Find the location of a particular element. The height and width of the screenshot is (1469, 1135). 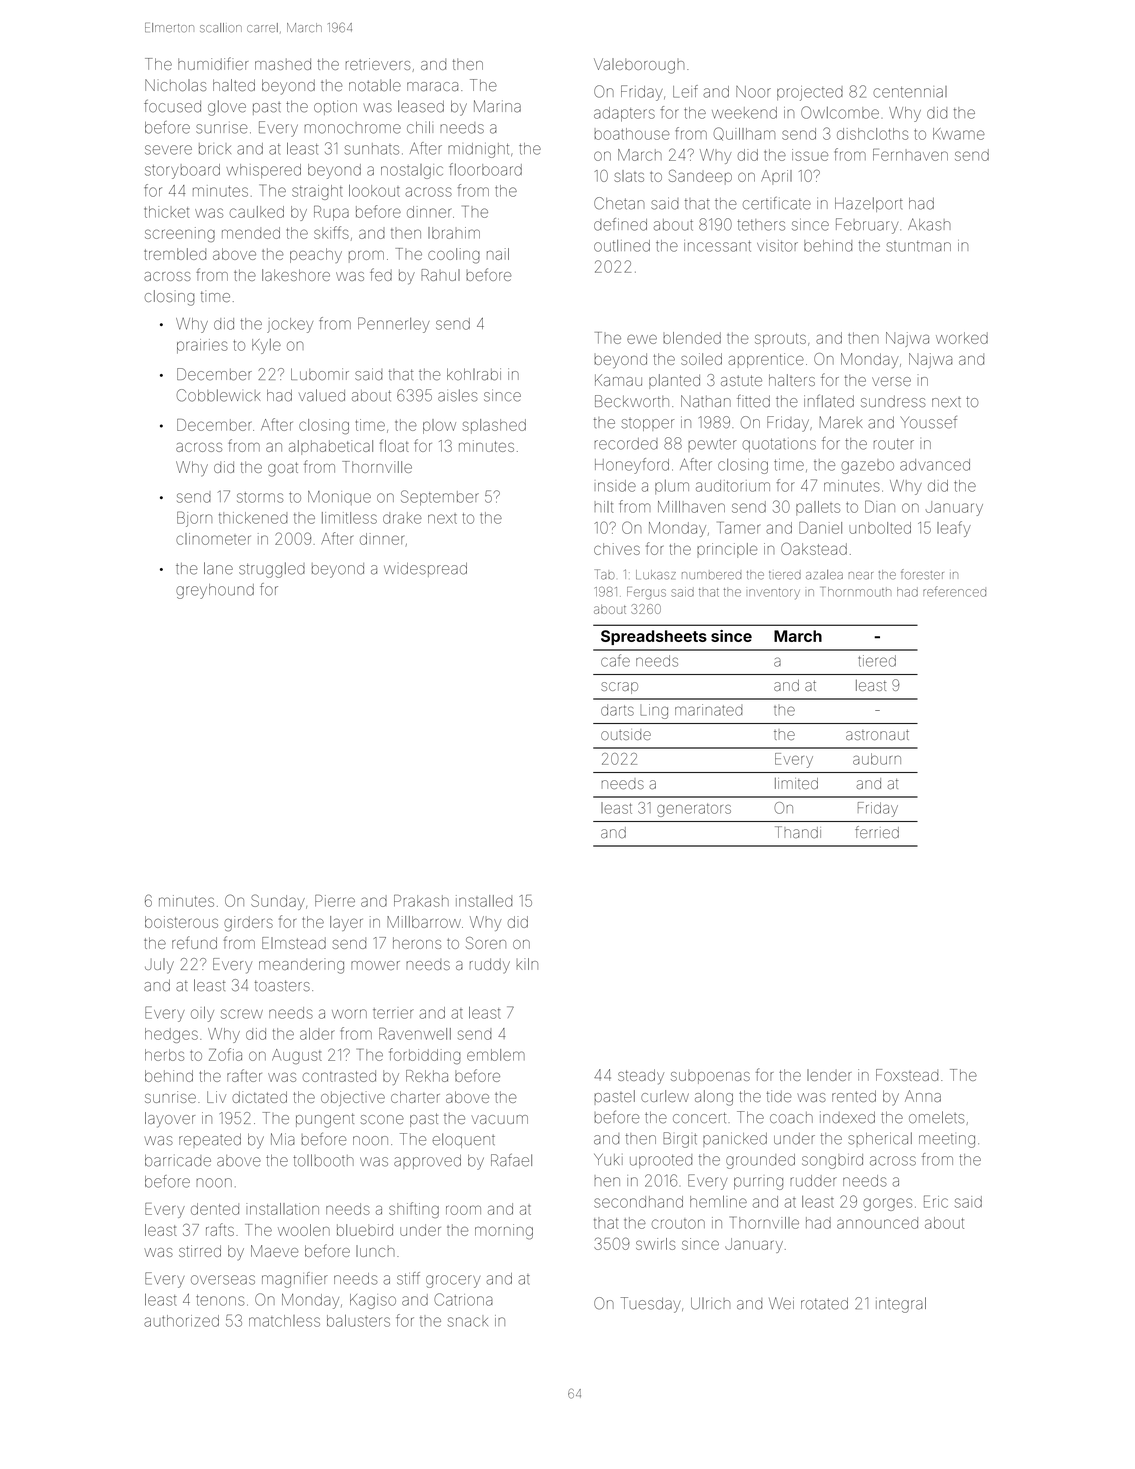

Daniel is located at coordinates (820, 528).
